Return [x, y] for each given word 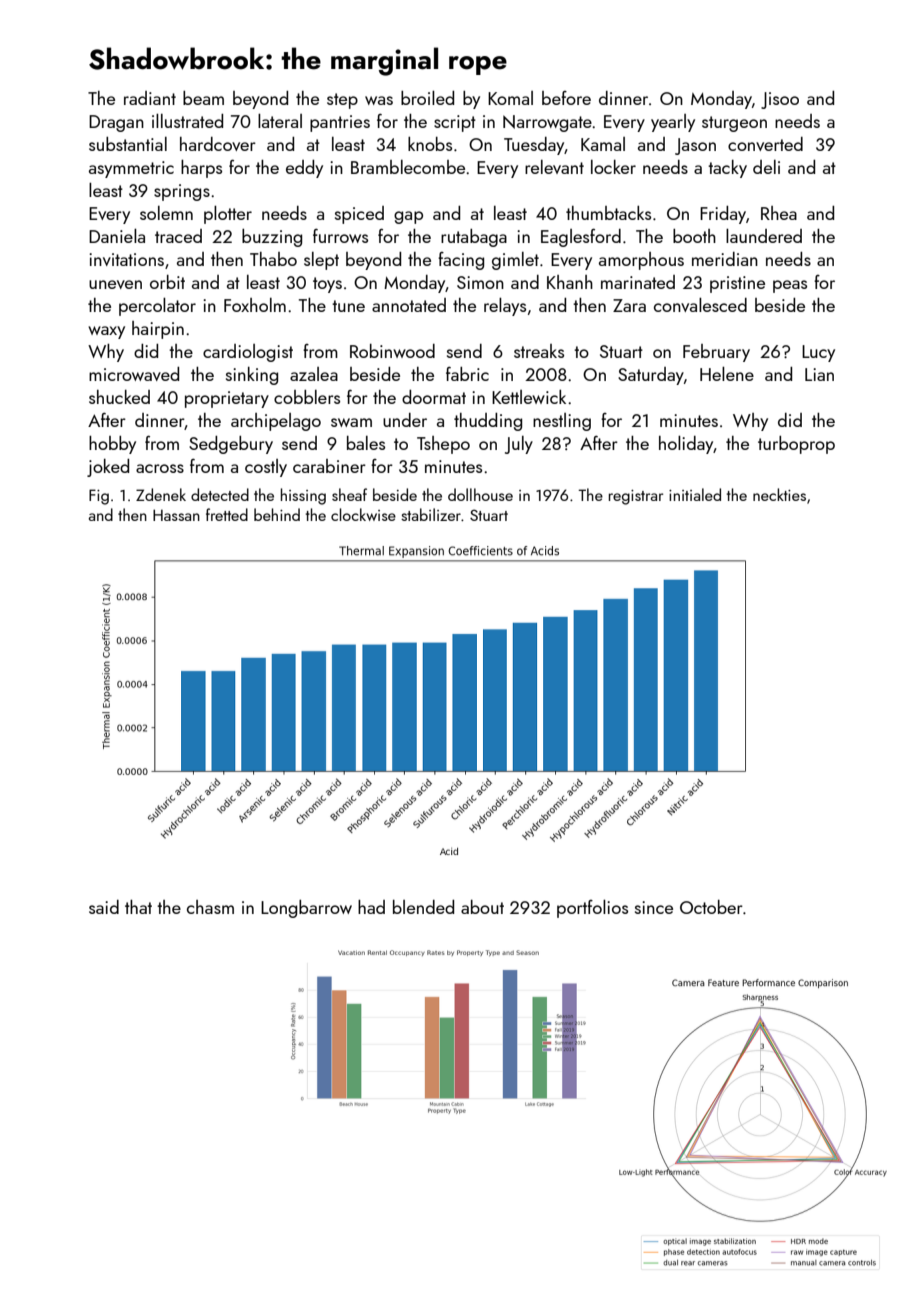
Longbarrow [306, 909]
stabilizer [431, 514]
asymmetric [131, 169]
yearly [673, 123]
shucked [119, 397]
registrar [636, 497]
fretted [227, 514]
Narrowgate [547, 123]
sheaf [349, 494]
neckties [779, 494]
